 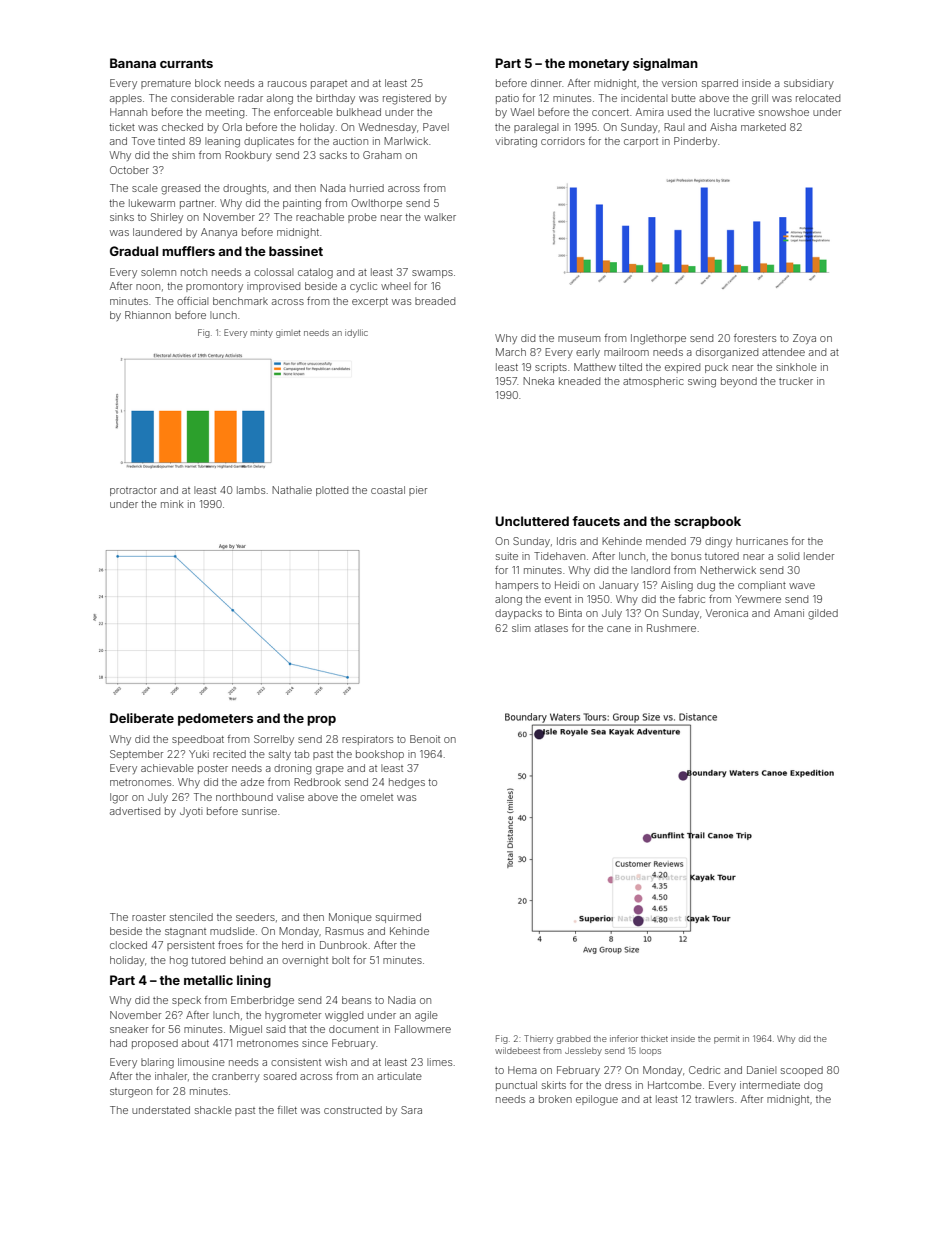 What do you see at coordinates (201, 1062) in the screenshot?
I see `limousine` at bounding box center [201, 1062].
